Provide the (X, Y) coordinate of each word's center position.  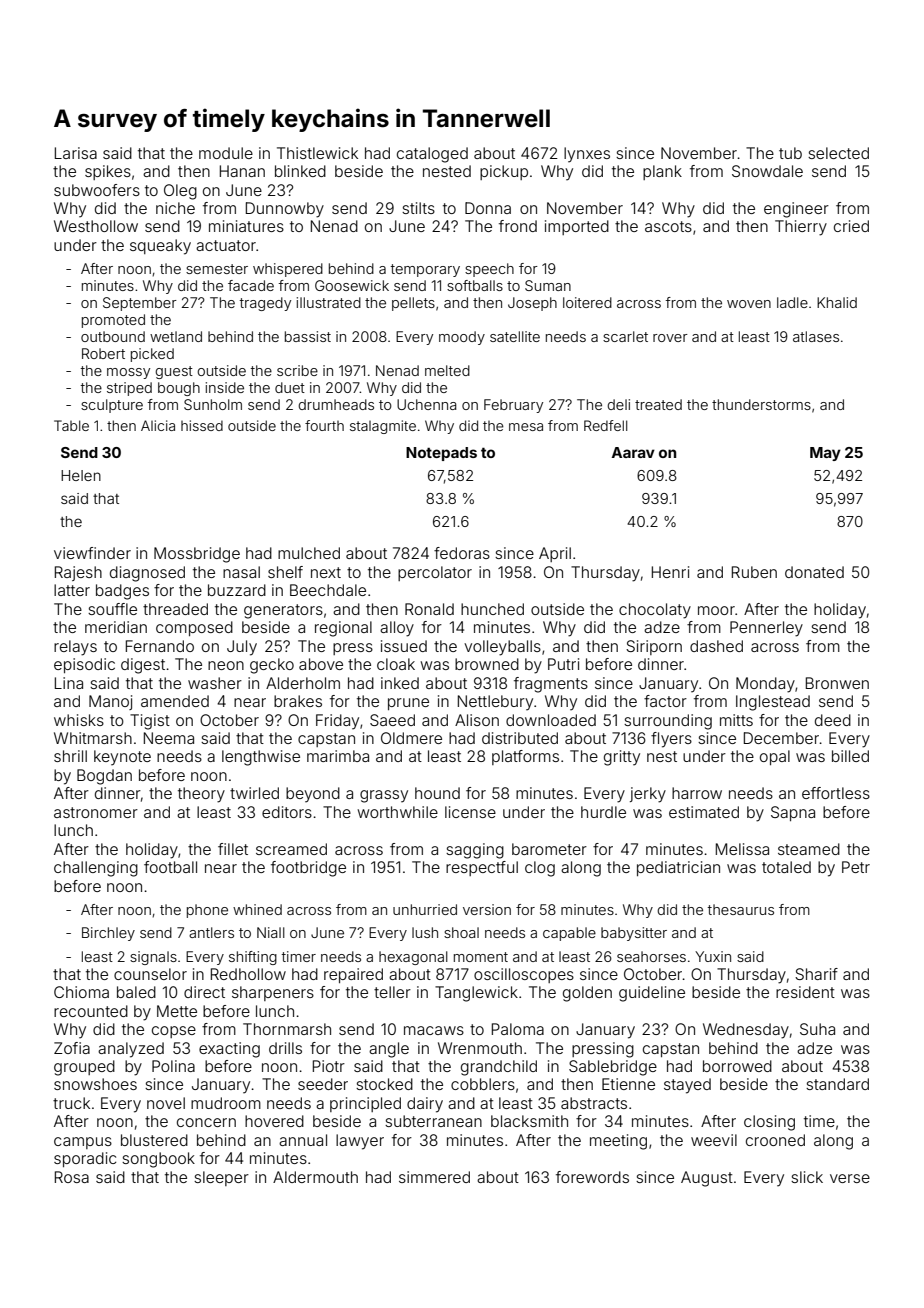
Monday (765, 685)
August (707, 1179)
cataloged (432, 155)
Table (71, 425)
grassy (384, 796)
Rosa (72, 1177)
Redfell (605, 425)
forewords (592, 1177)
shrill (70, 756)
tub (790, 153)
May (825, 454)
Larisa (76, 153)
